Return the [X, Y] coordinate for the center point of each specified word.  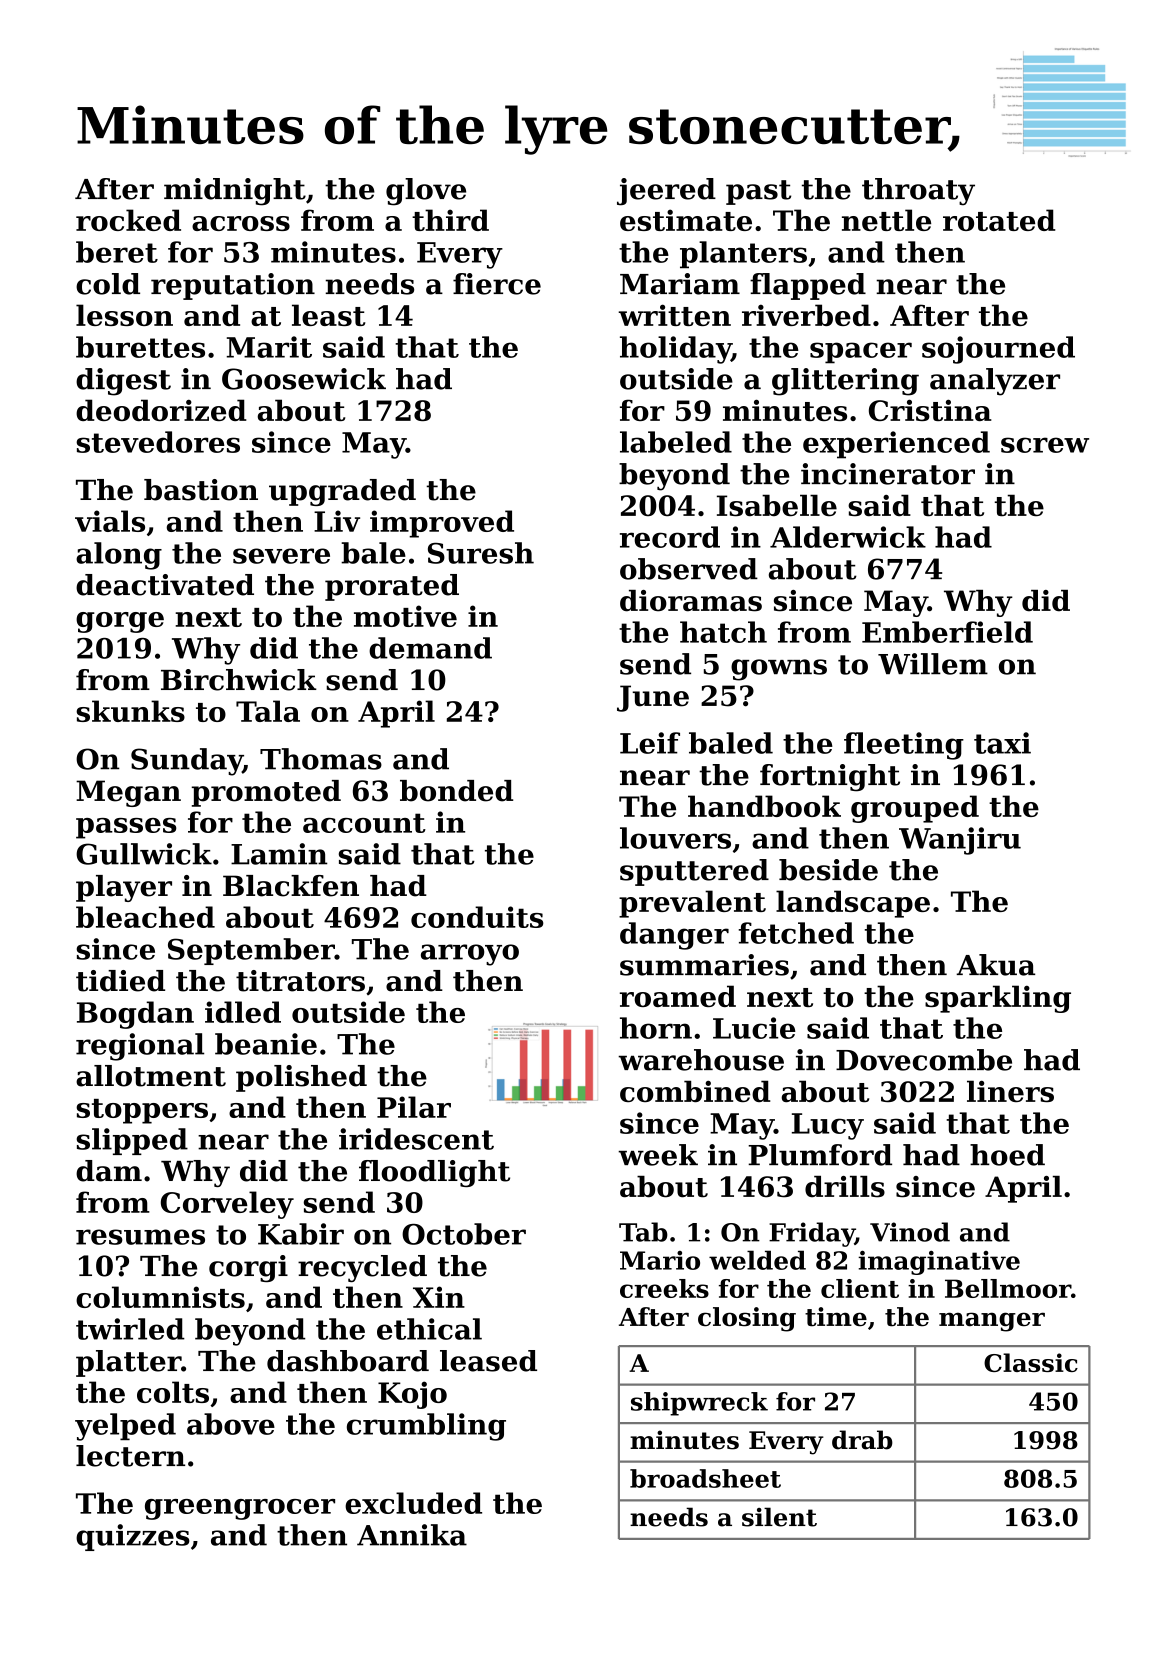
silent [779, 1517]
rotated [999, 220]
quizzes [133, 1537]
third [450, 220]
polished [301, 1078]
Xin [439, 1297]
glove [426, 192]
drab [862, 1440]
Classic [1031, 1362]
